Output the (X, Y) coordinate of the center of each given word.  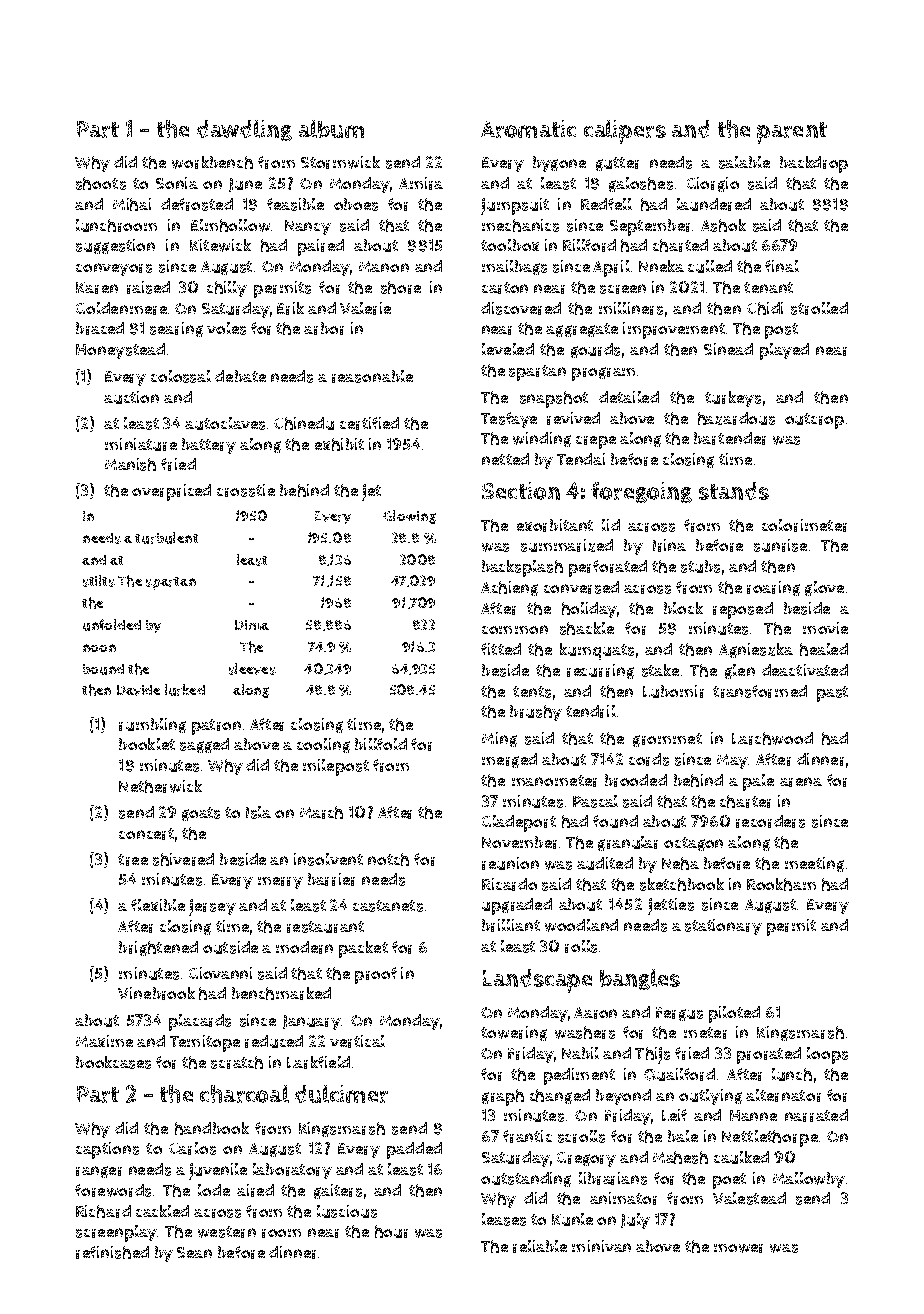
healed (824, 649)
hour (391, 1231)
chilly (227, 289)
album (331, 129)
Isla (258, 812)
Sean (194, 1252)
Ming (499, 739)
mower (738, 1248)
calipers (625, 132)
